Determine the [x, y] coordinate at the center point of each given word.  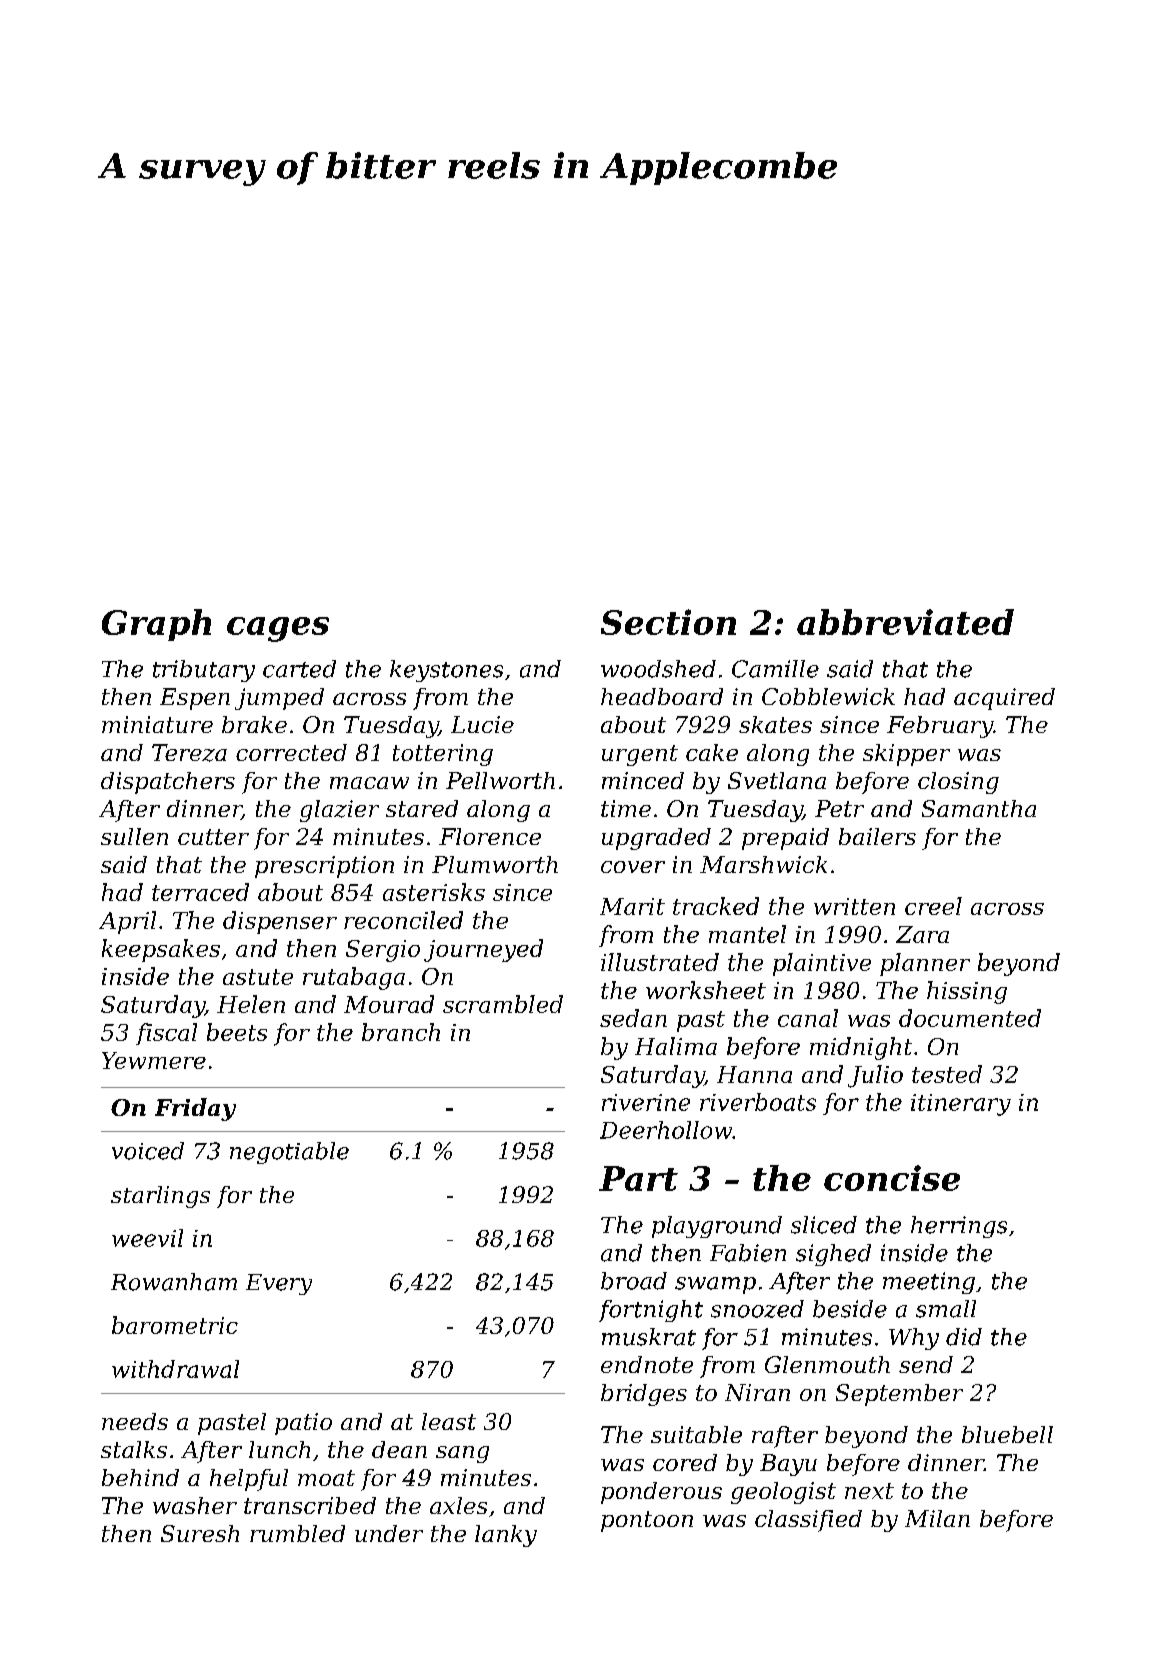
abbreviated [905, 622]
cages [278, 629]
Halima [676, 1046]
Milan [937, 1518]
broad [634, 1281]
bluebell [1007, 1434]
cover [633, 867]
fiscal [166, 1034]
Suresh [200, 1533]
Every [279, 1284]
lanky [506, 1536]
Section [668, 622]
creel [933, 906]
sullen [134, 836]
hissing [967, 992]
